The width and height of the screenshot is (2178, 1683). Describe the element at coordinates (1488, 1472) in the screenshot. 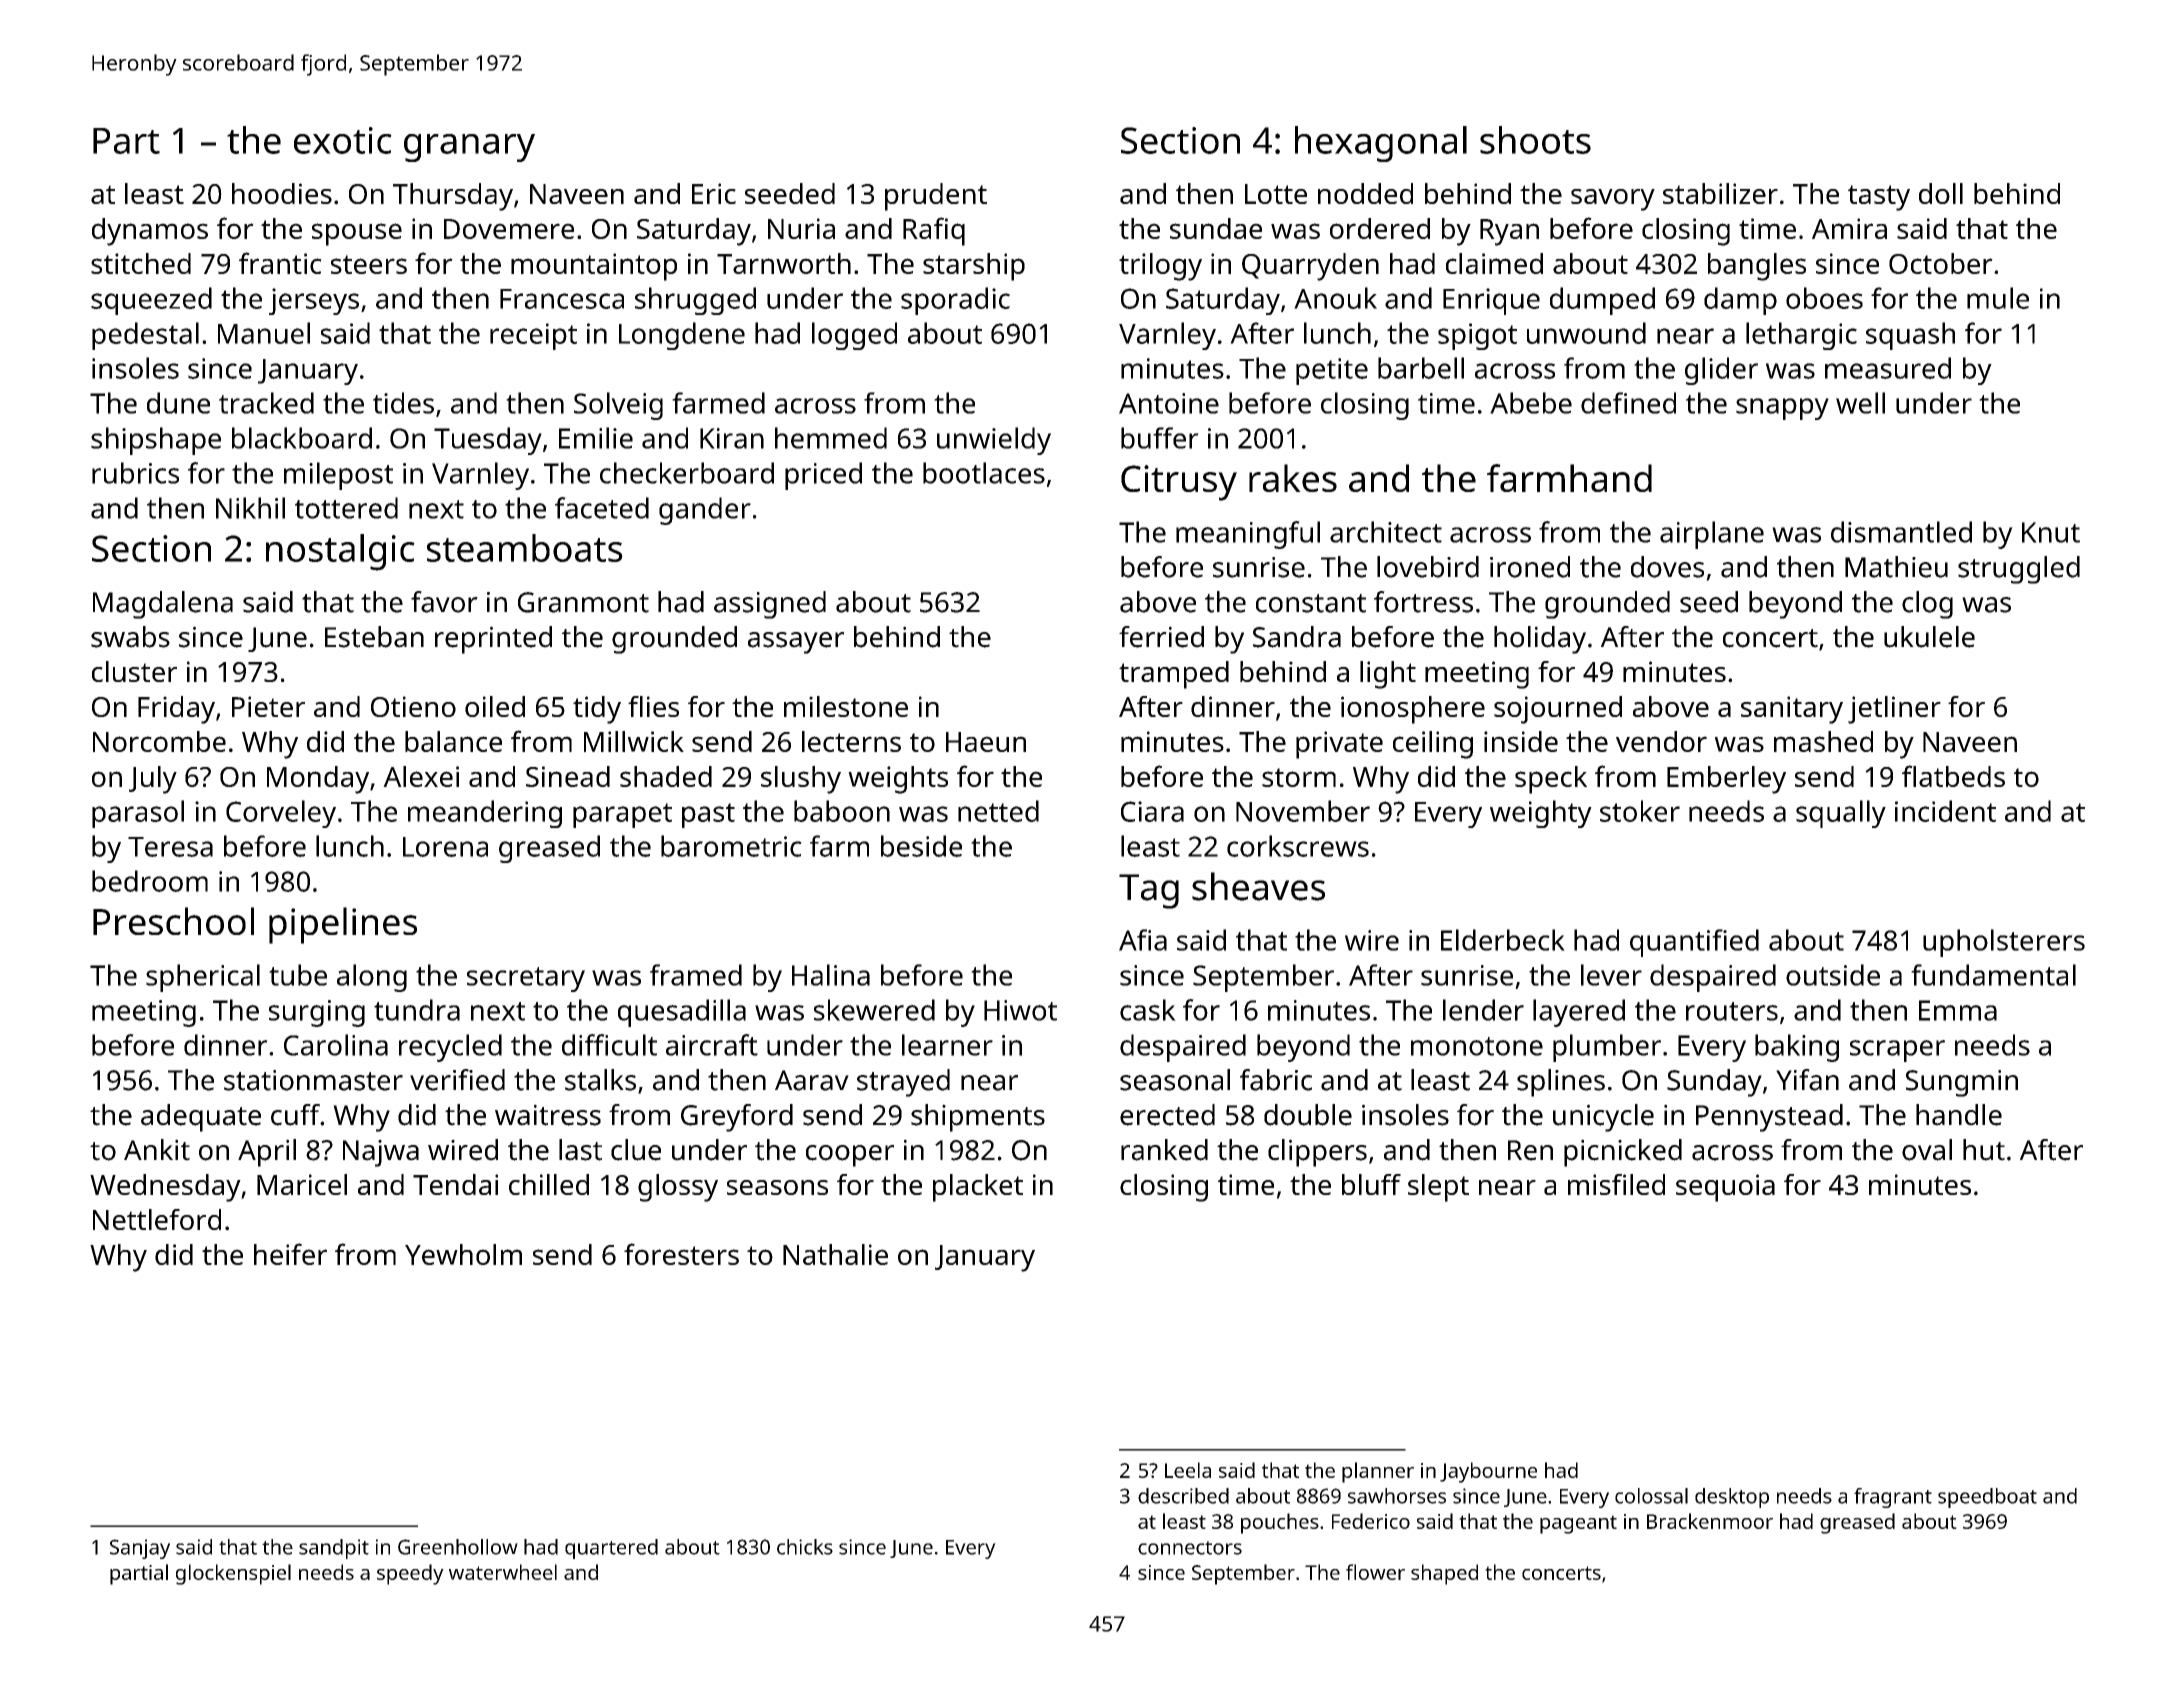

I see `Jaybourne` at that location.
